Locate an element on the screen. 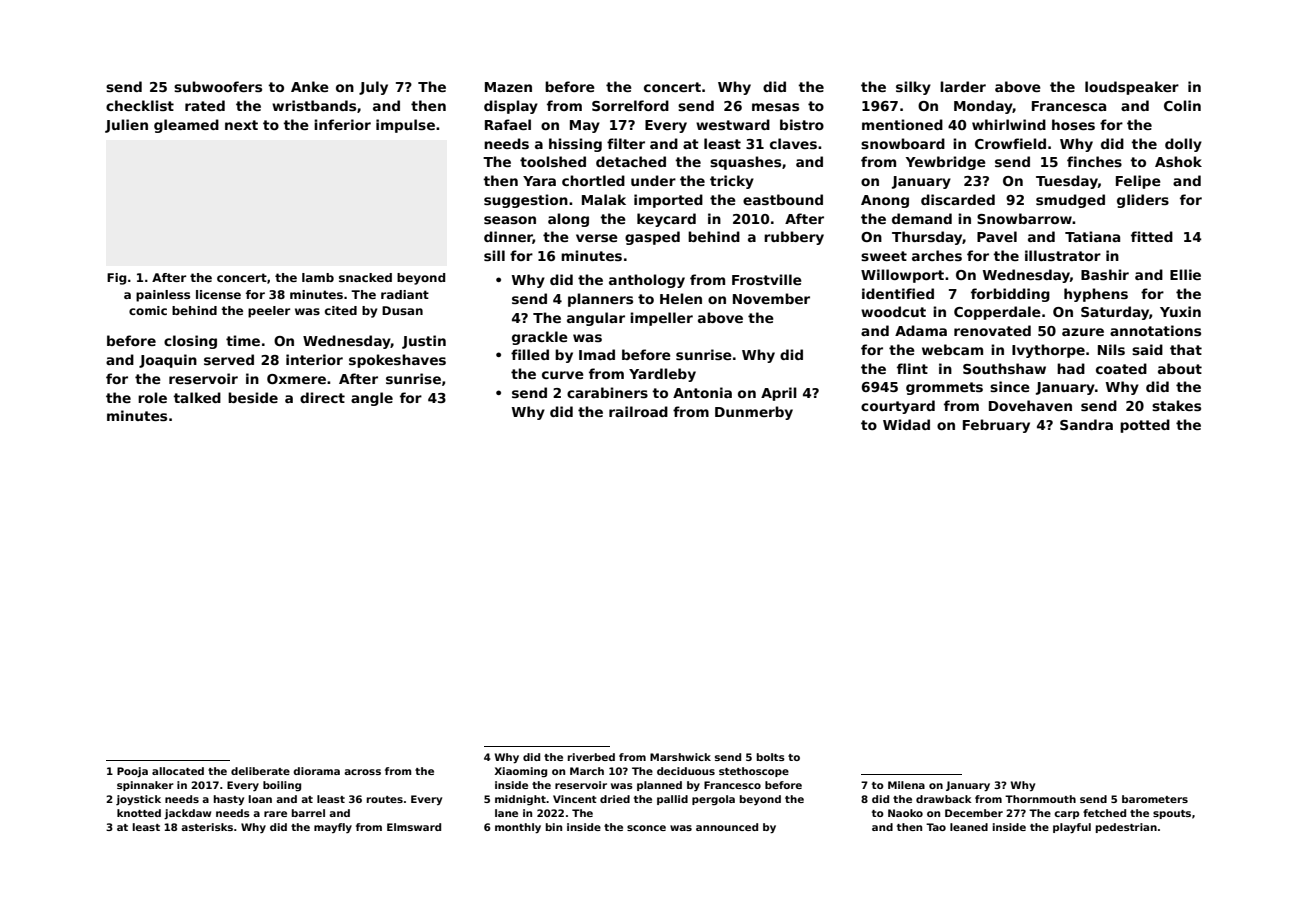 This screenshot has height=924, width=1308. larder is located at coordinates (963, 86).
